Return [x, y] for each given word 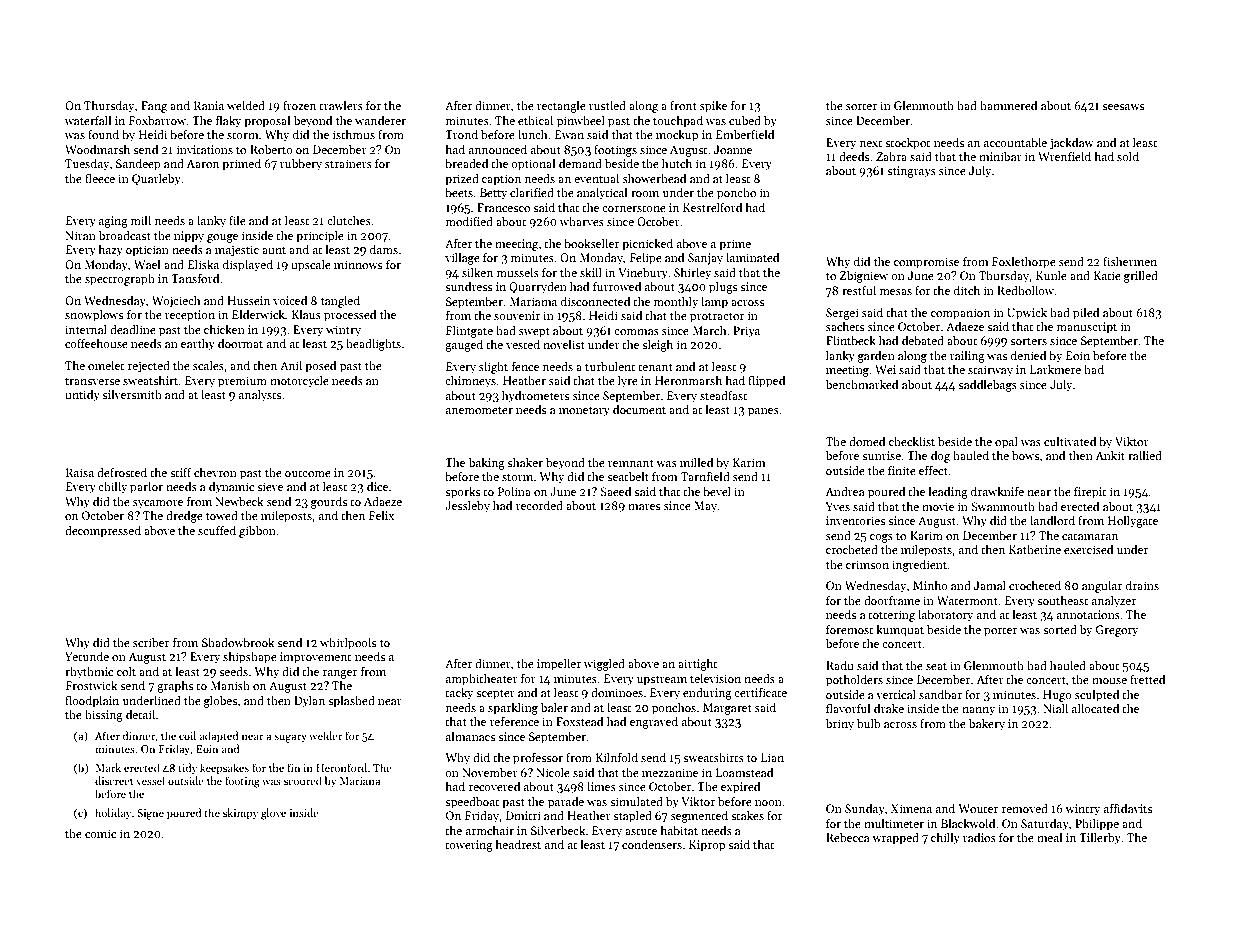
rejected [149, 366]
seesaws [1123, 107]
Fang [154, 107]
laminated [752, 257]
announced [498, 149]
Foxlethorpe [1024, 262]
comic [100, 833]
